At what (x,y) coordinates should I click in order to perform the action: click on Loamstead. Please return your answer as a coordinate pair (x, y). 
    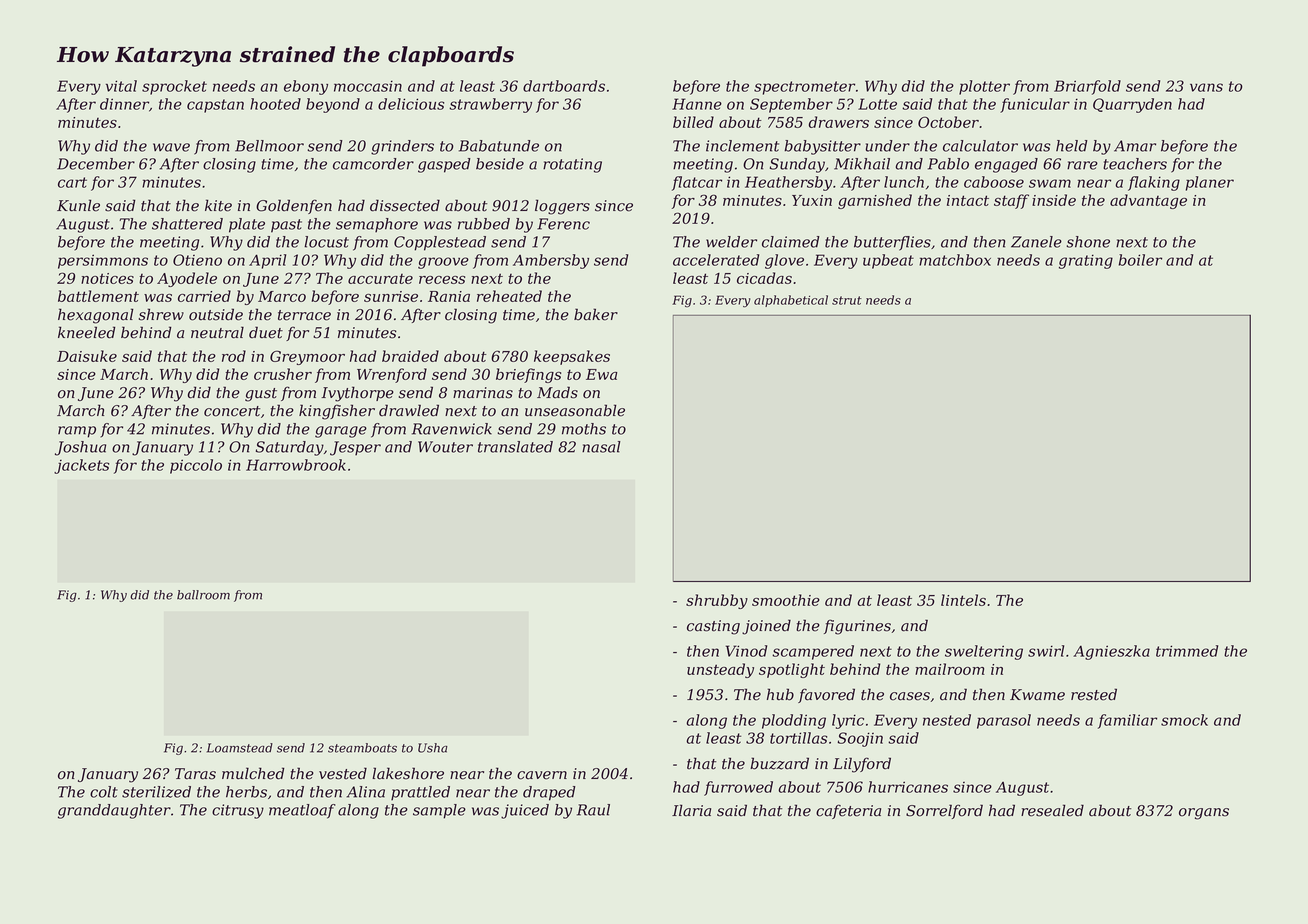
    Looking at the image, I should click on (240, 748).
